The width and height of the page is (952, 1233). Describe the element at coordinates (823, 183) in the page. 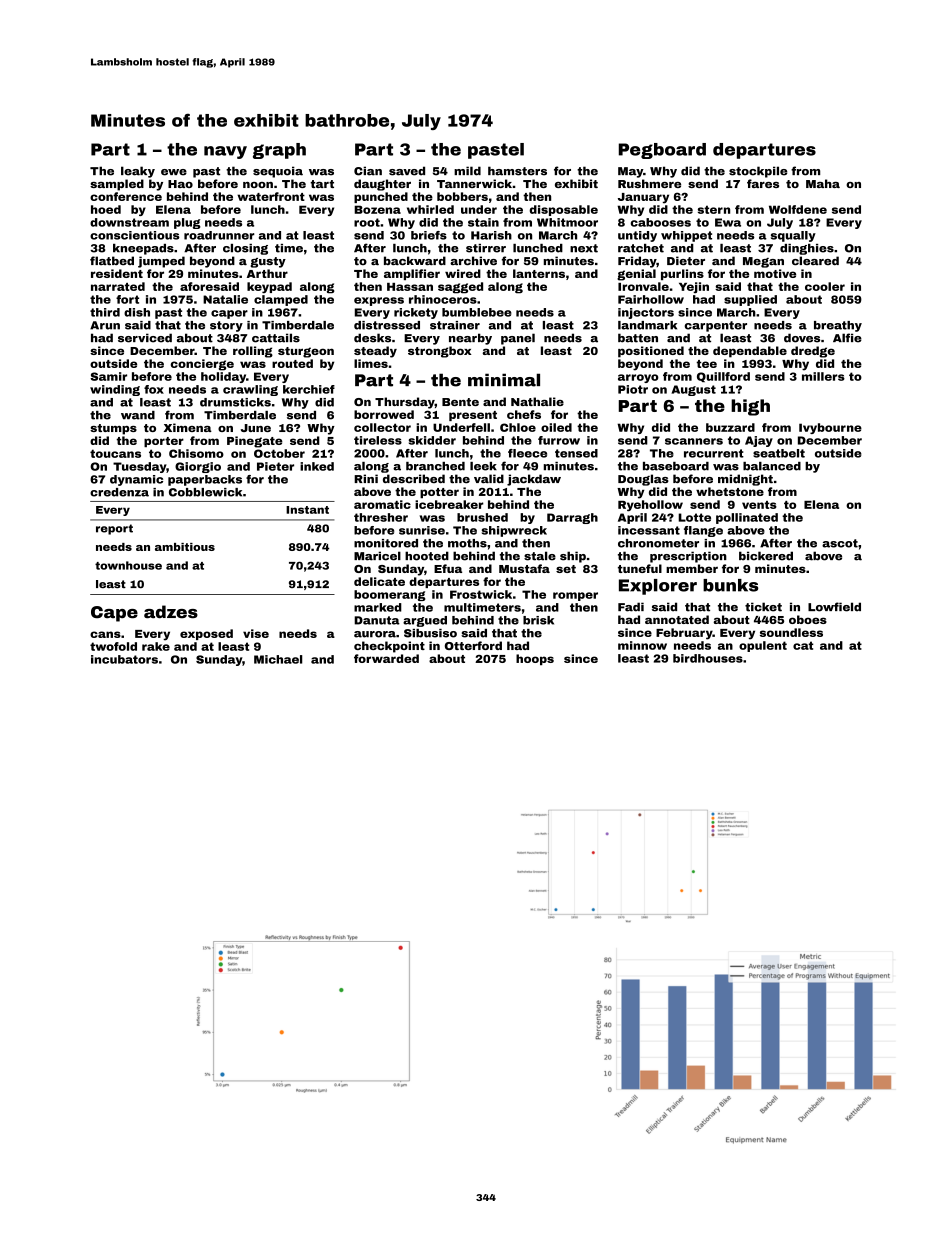

I see `Maha` at that location.
